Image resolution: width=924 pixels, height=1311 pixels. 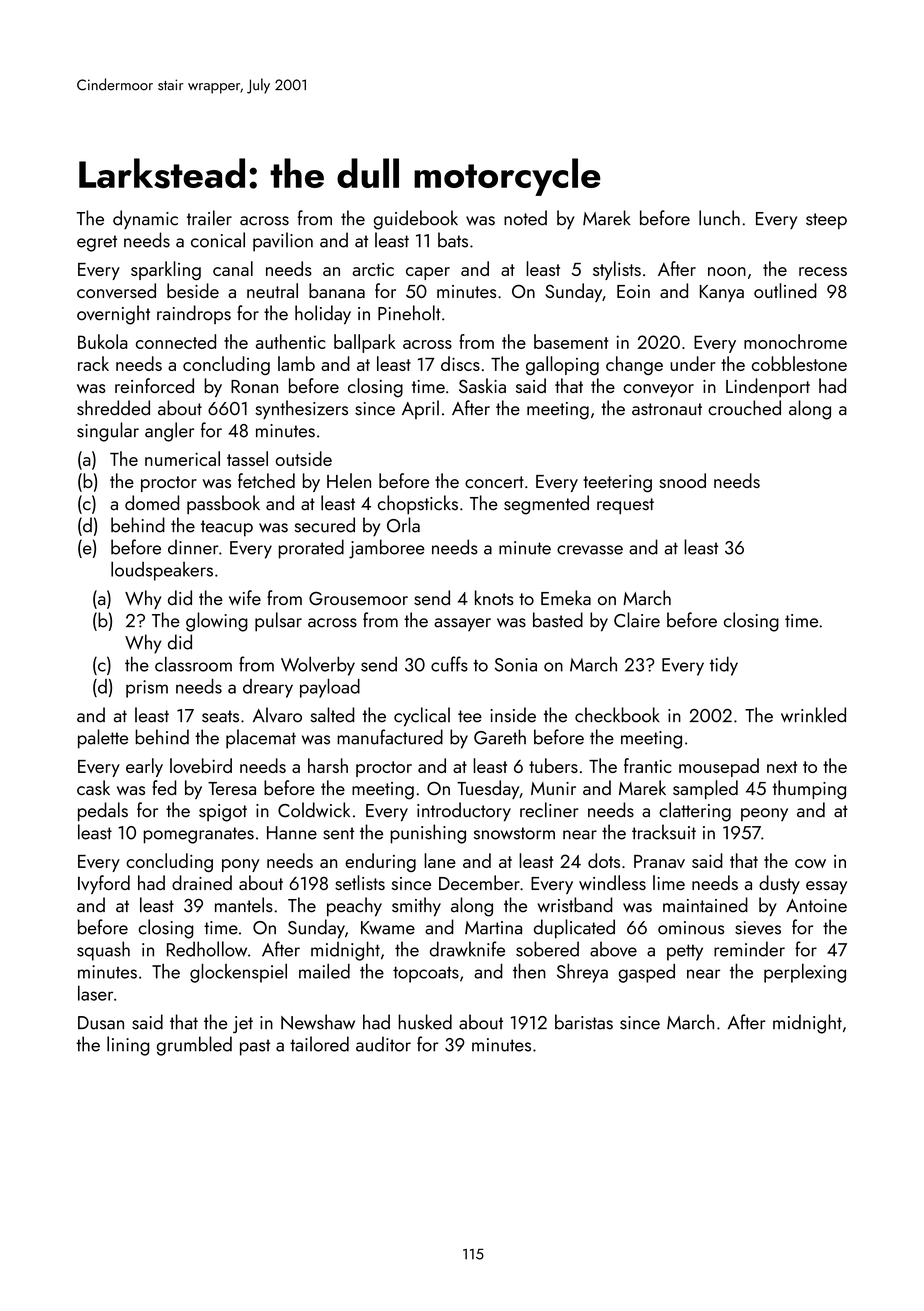 I want to click on dynamic, so click(x=145, y=219).
